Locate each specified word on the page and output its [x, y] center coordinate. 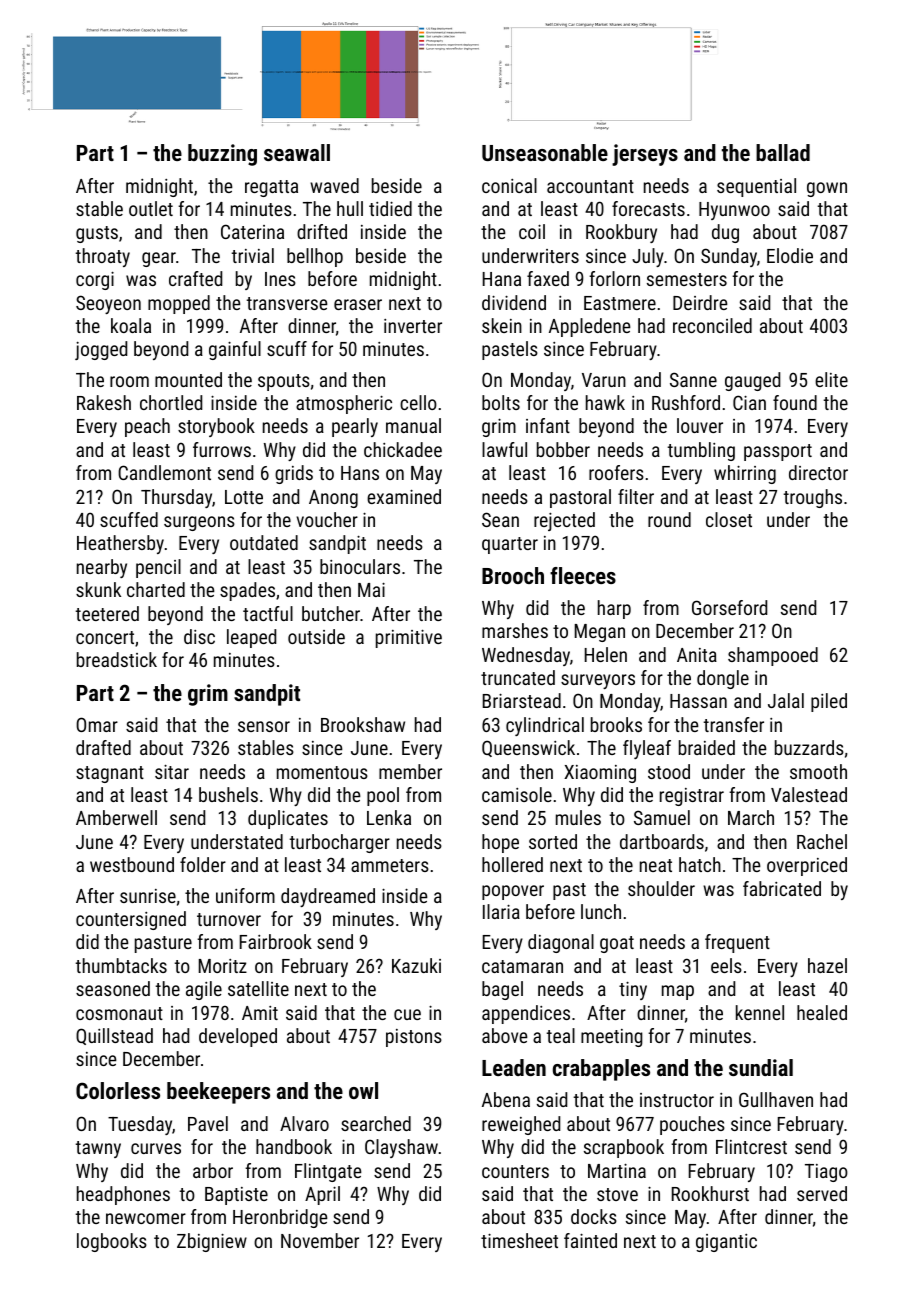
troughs [812, 498]
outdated [264, 542]
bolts [501, 402]
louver [700, 425]
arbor [213, 1170]
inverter [413, 326]
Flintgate [328, 1172]
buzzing [222, 155]
